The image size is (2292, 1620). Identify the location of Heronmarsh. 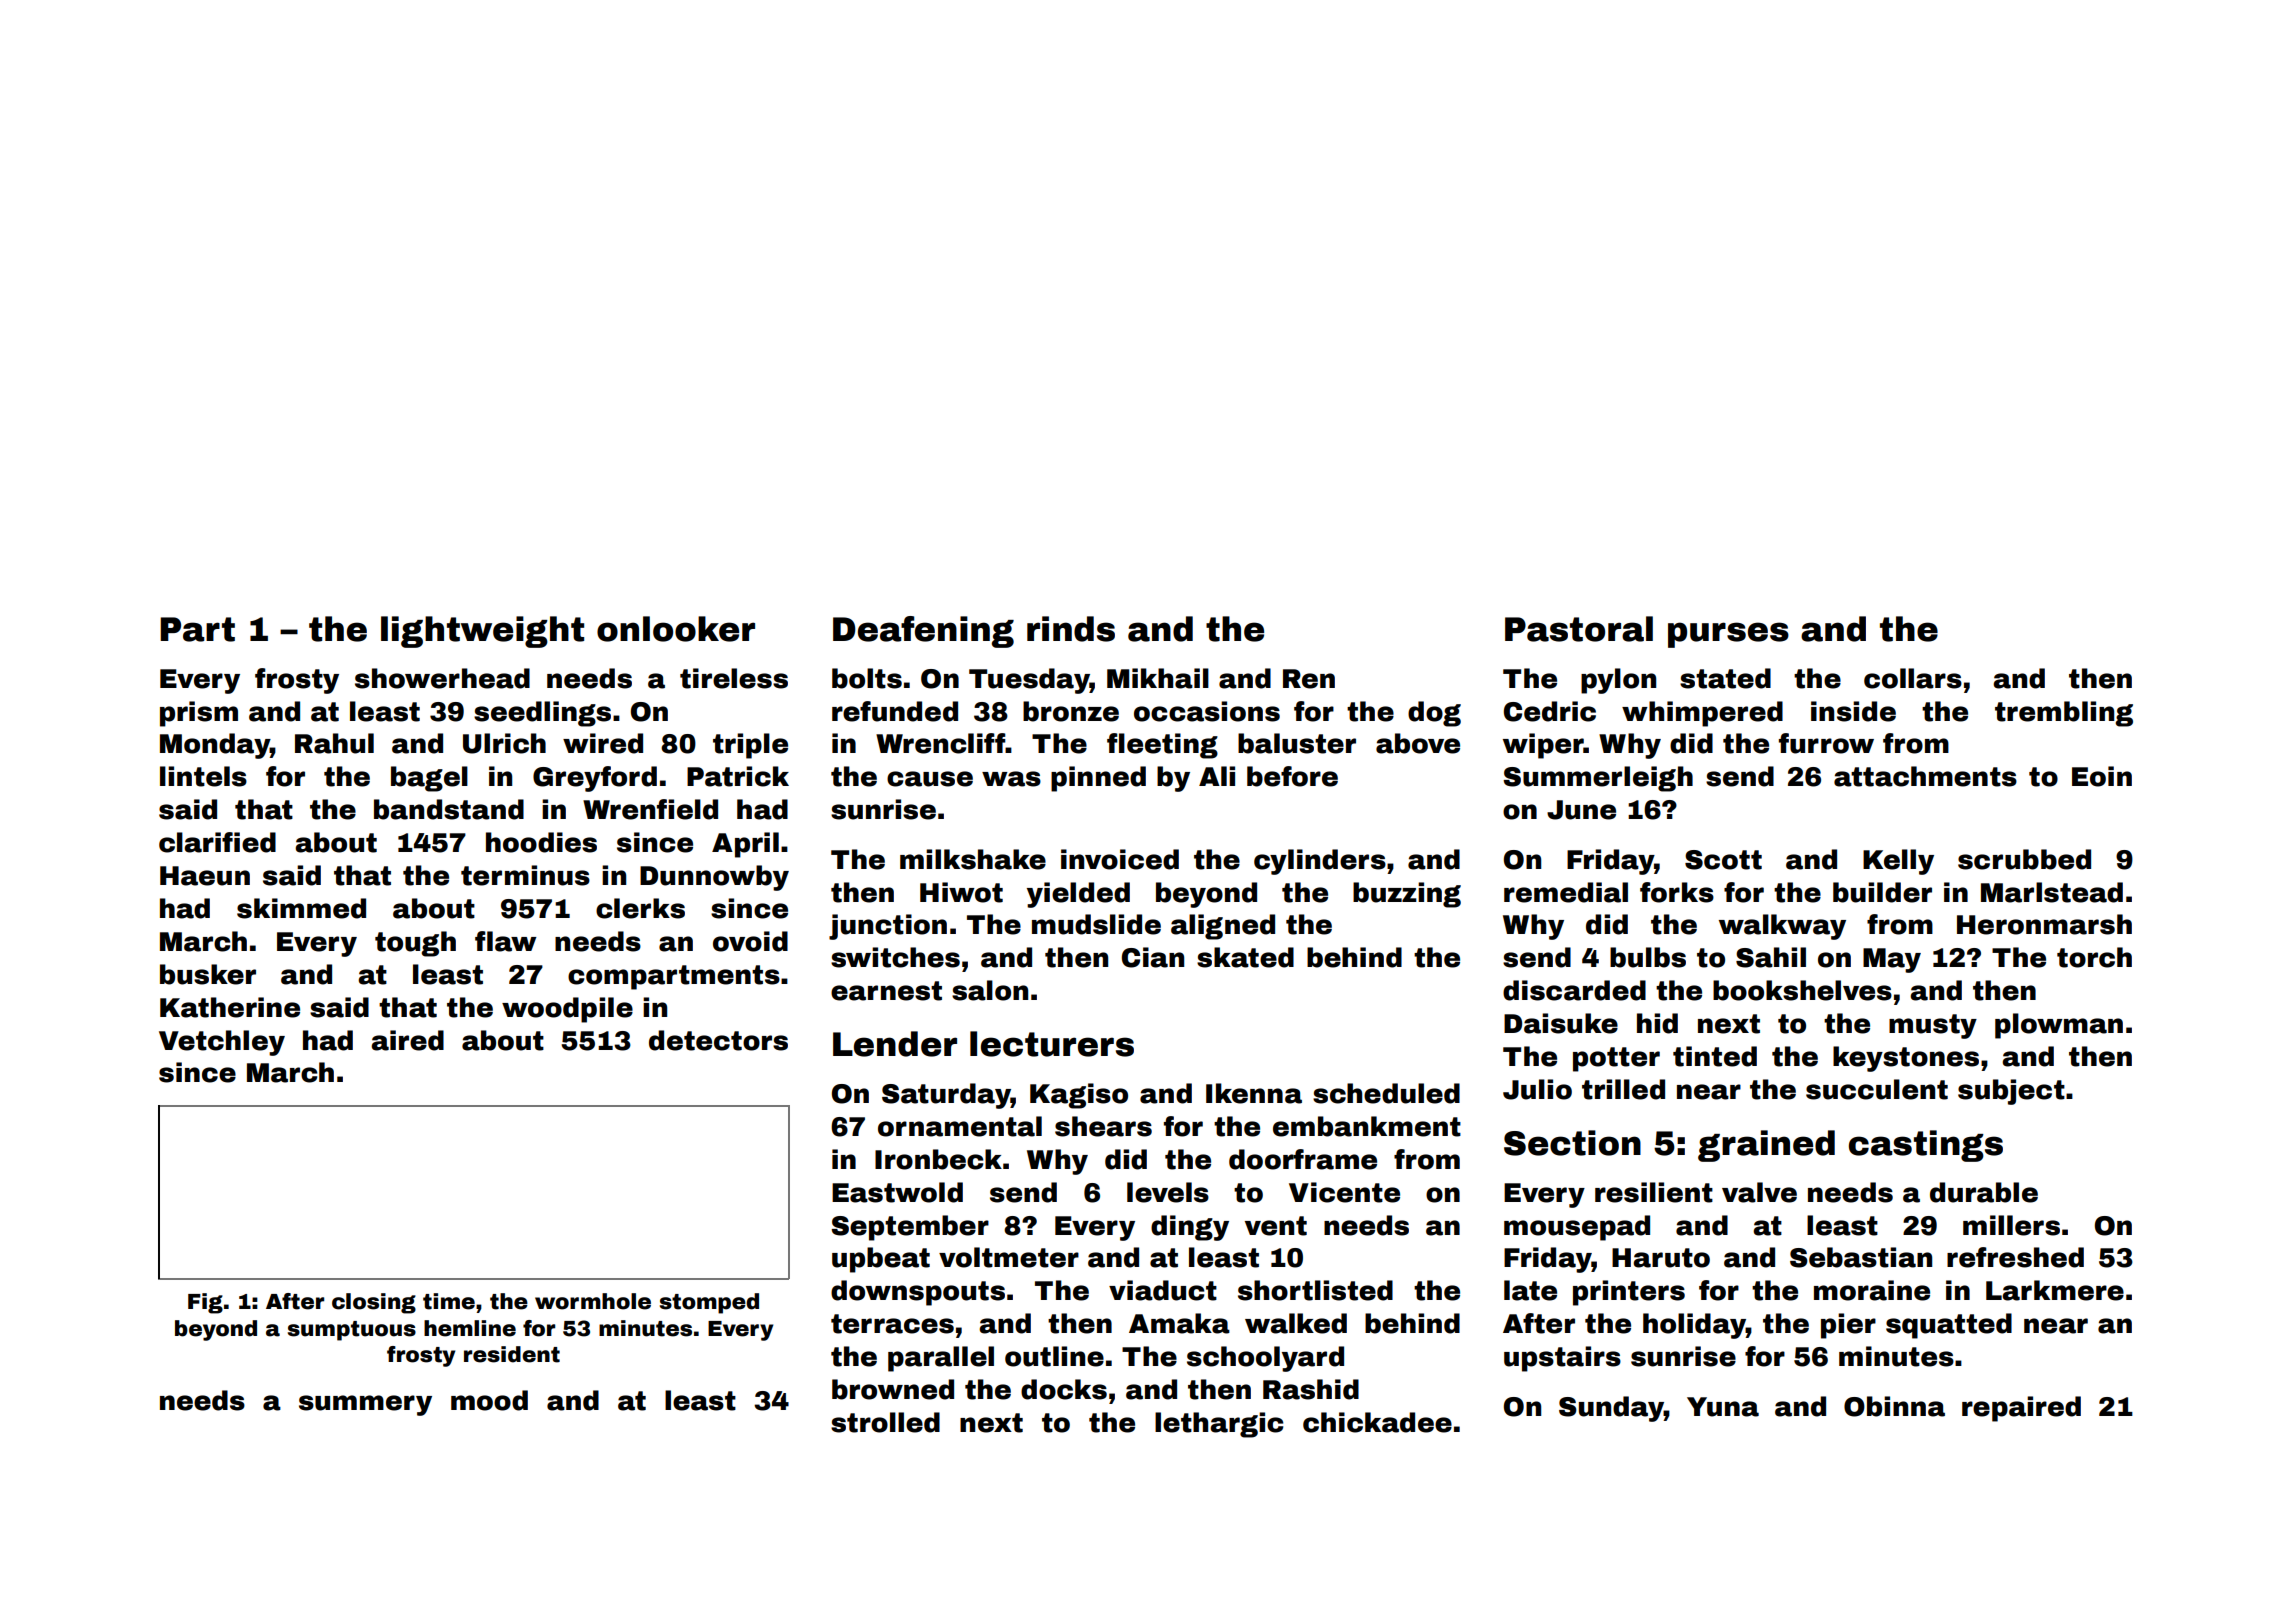
(2044, 924).
